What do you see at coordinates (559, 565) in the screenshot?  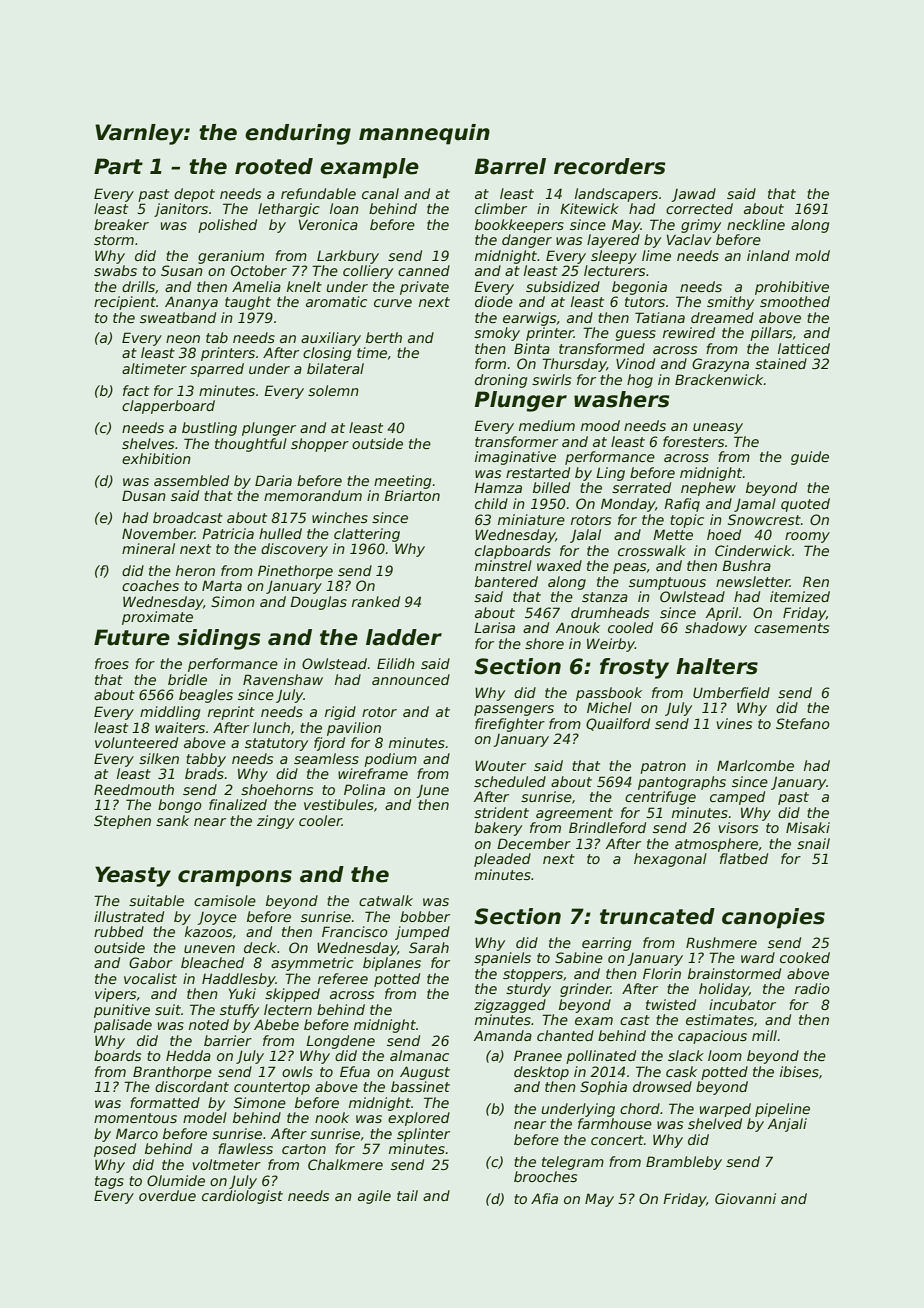 I see `waxed` at bounding box center [559, 565].
